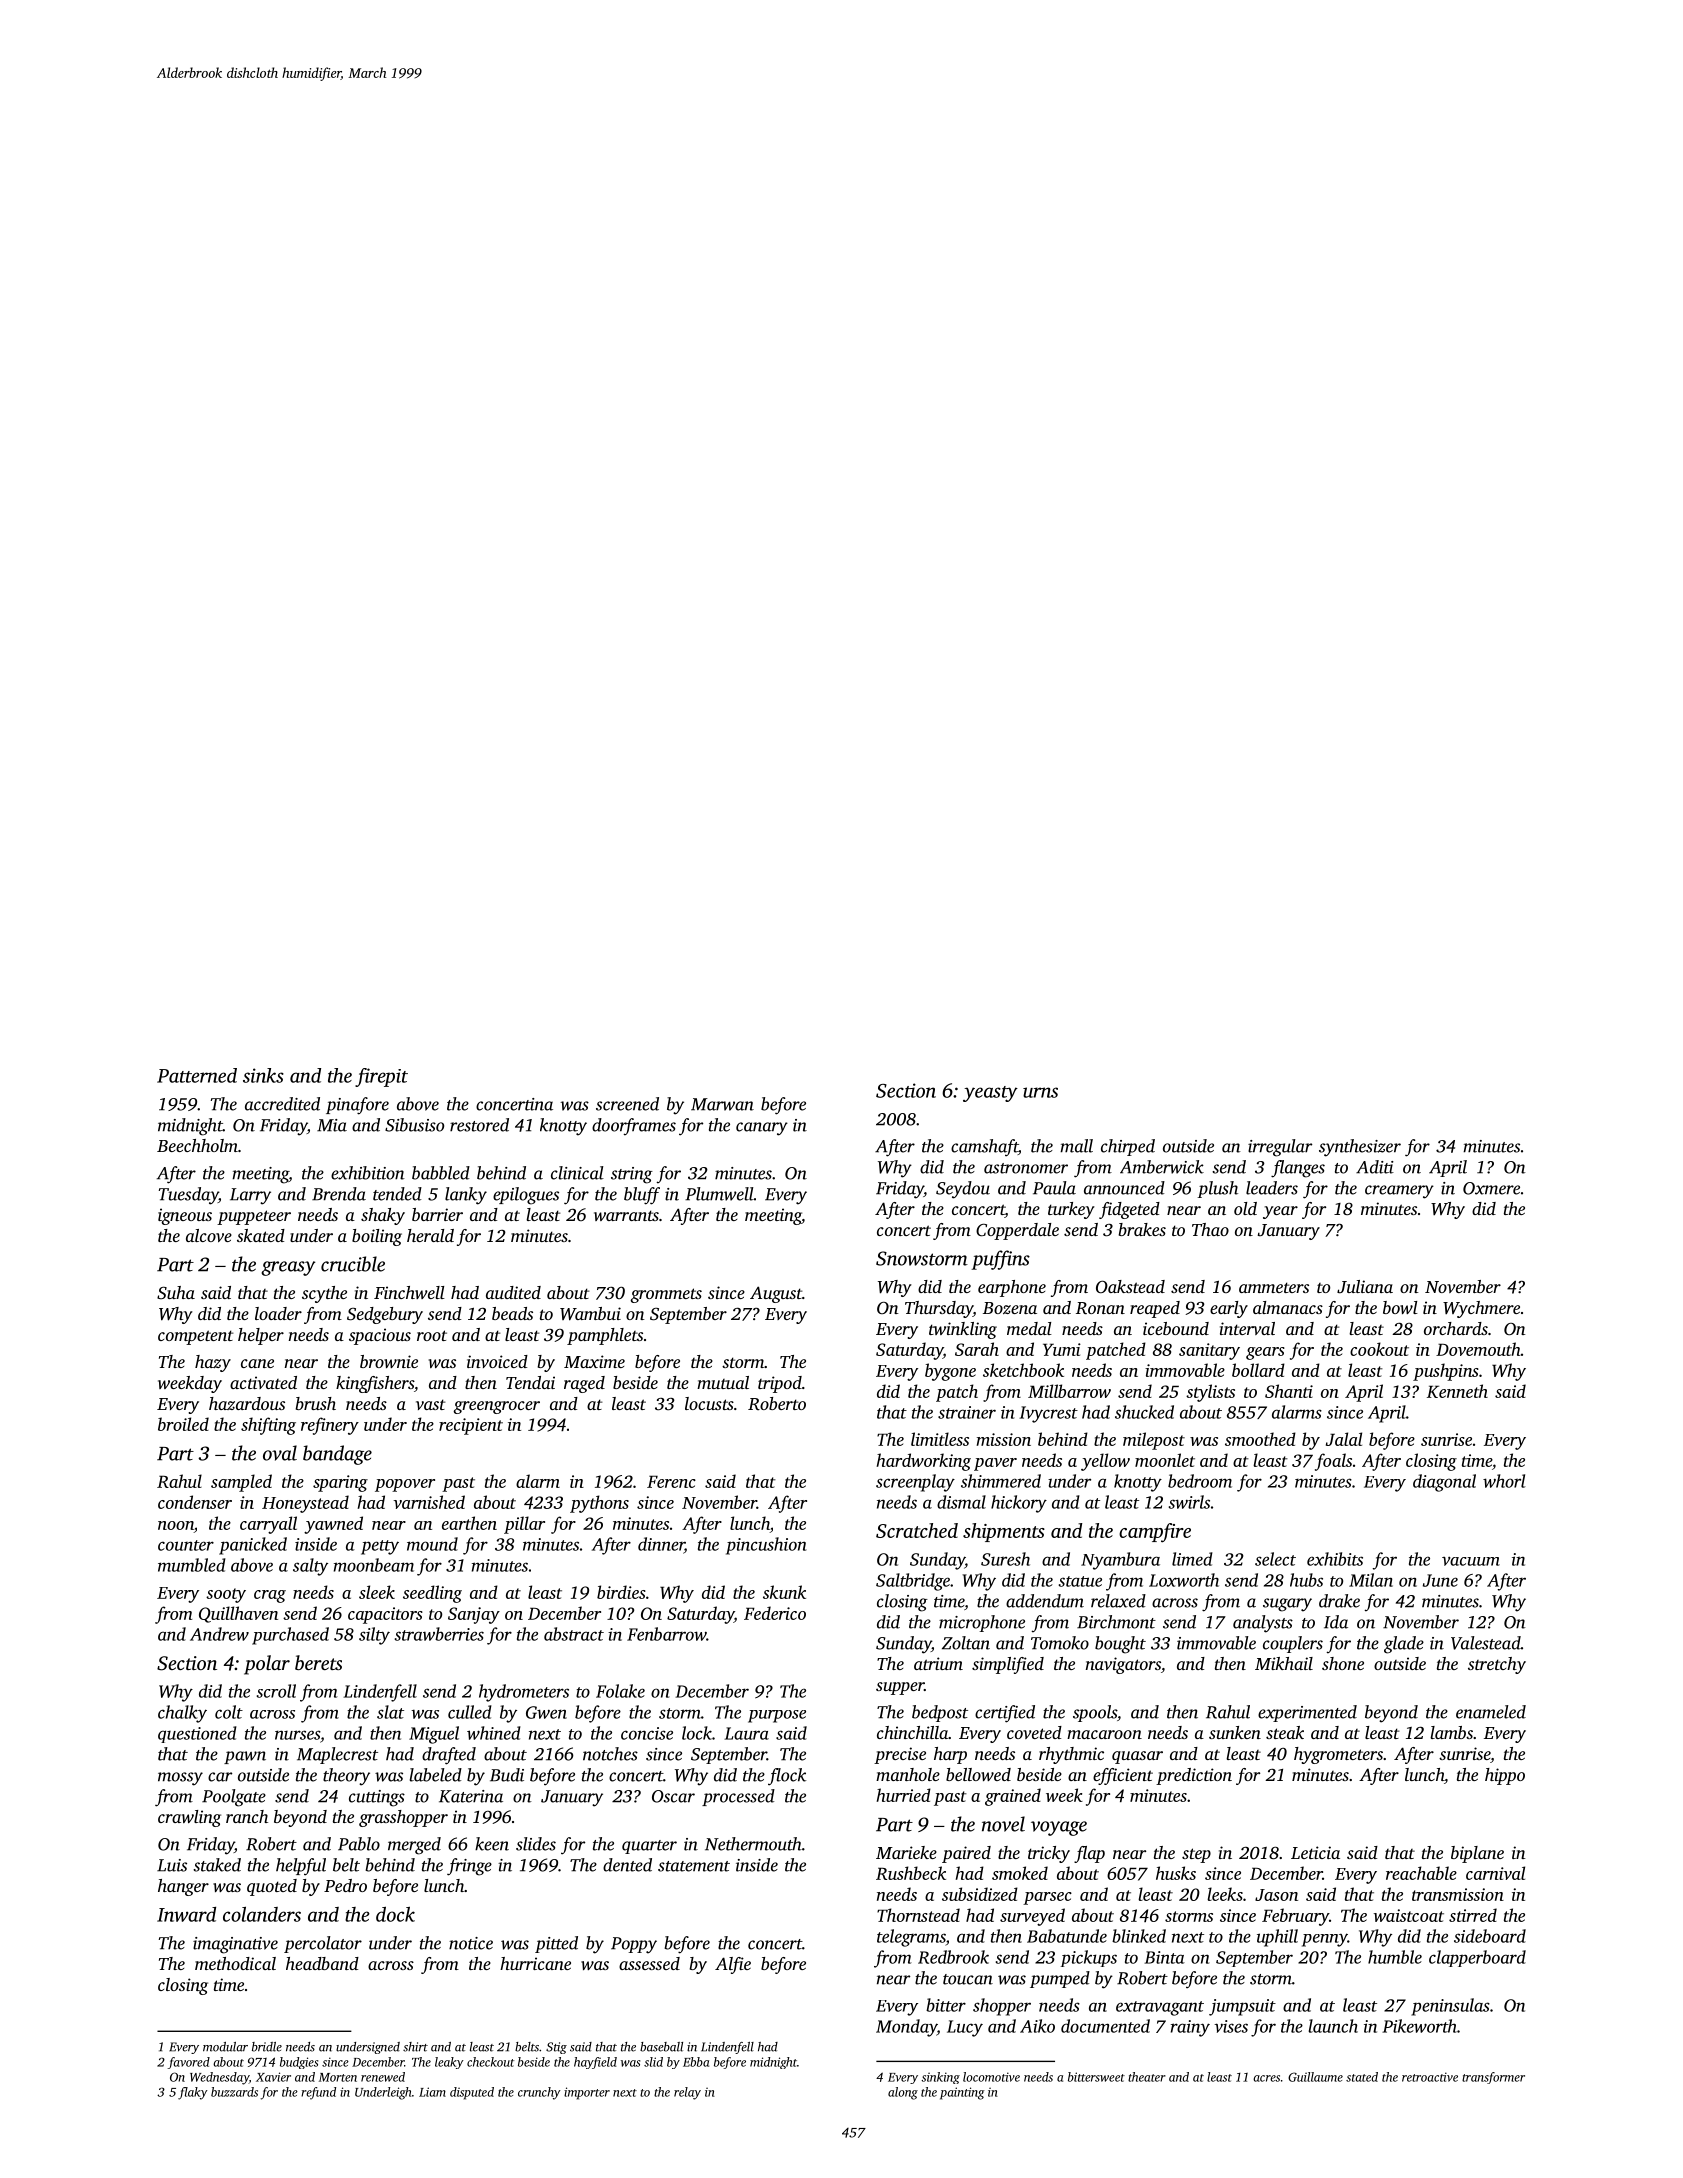  Describe the element at coordinates (1399, 1192) in the screenshot. I see `creamery` at that location.
